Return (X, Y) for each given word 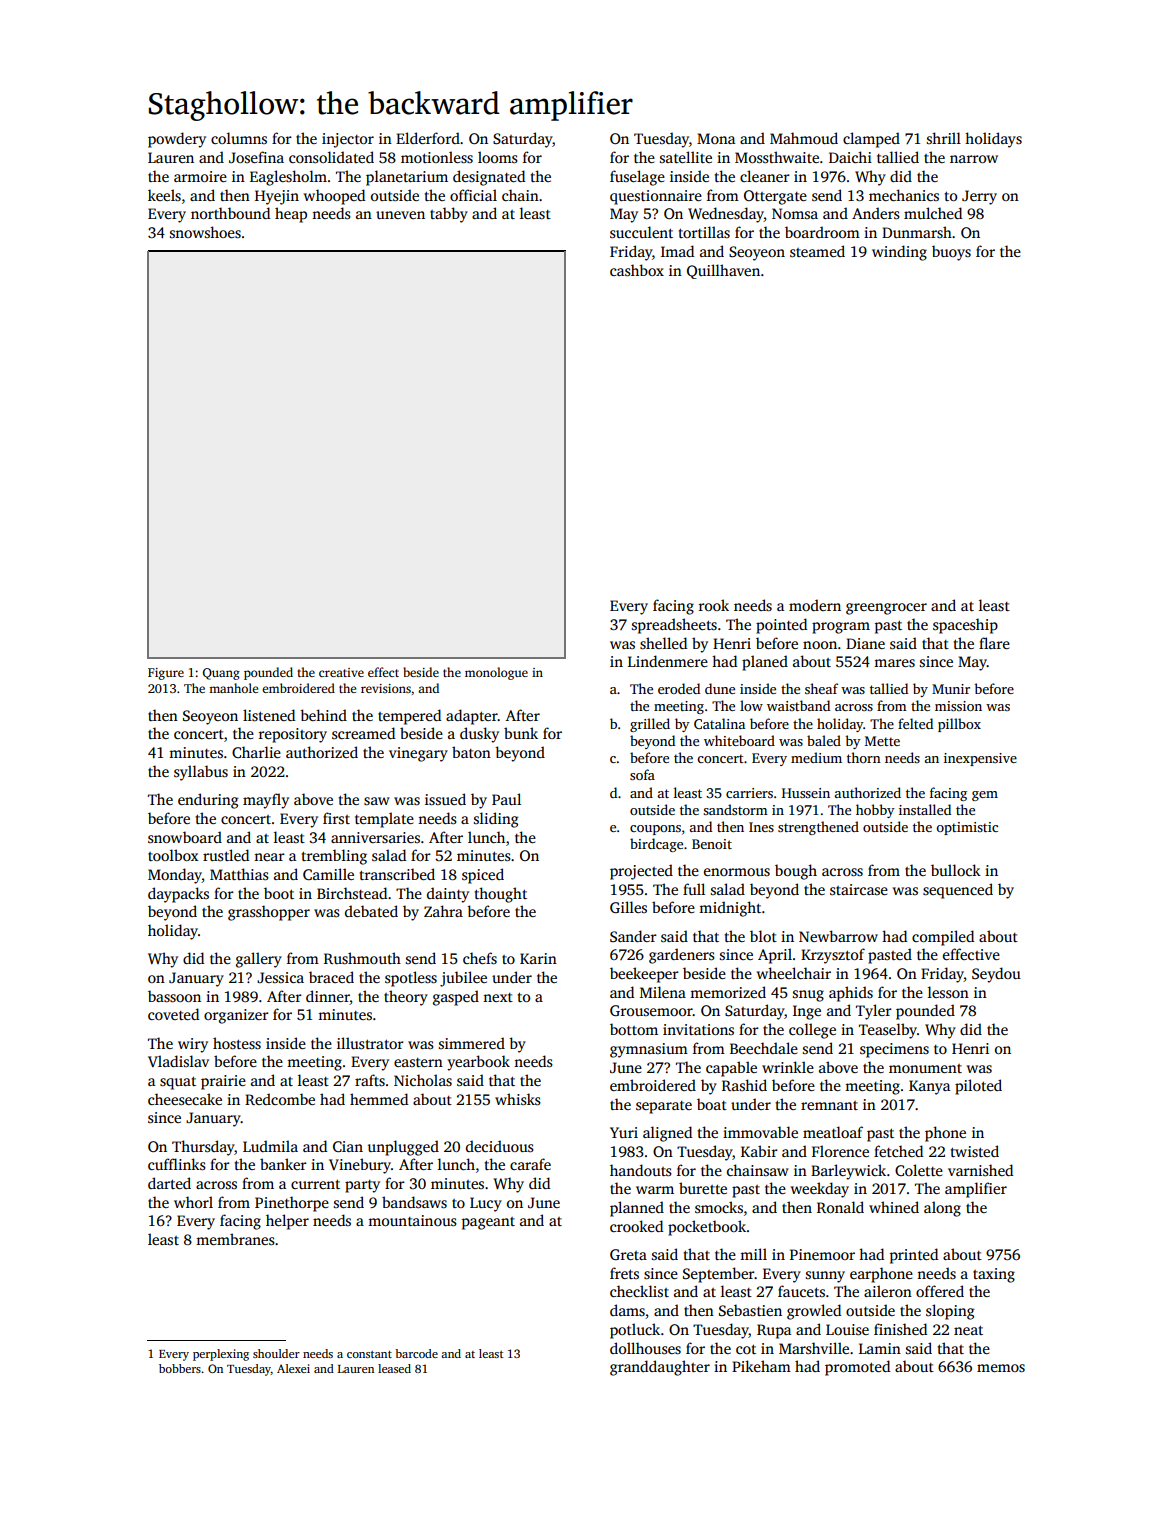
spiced (483, 876)
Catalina (719, 723)
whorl (193, 1202)
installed (925, 809)
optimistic (967, 828)
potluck (635, 1331)
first (336, 818)
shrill (944, 138)
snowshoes (205, 232)
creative (341, 672)
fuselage (637, 178)
